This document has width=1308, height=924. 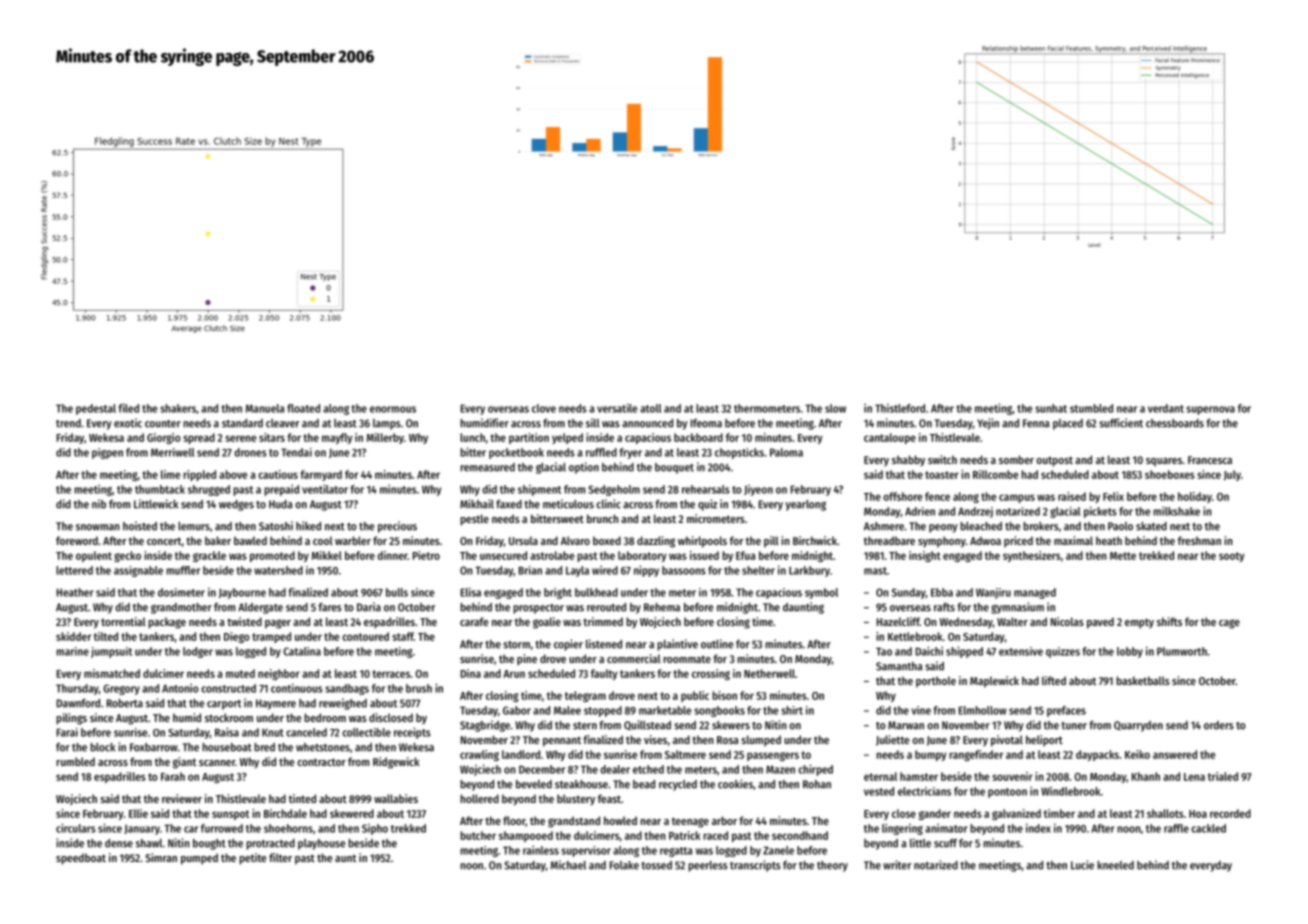 I want to click on speedboat, so click(x=81, y=859).
